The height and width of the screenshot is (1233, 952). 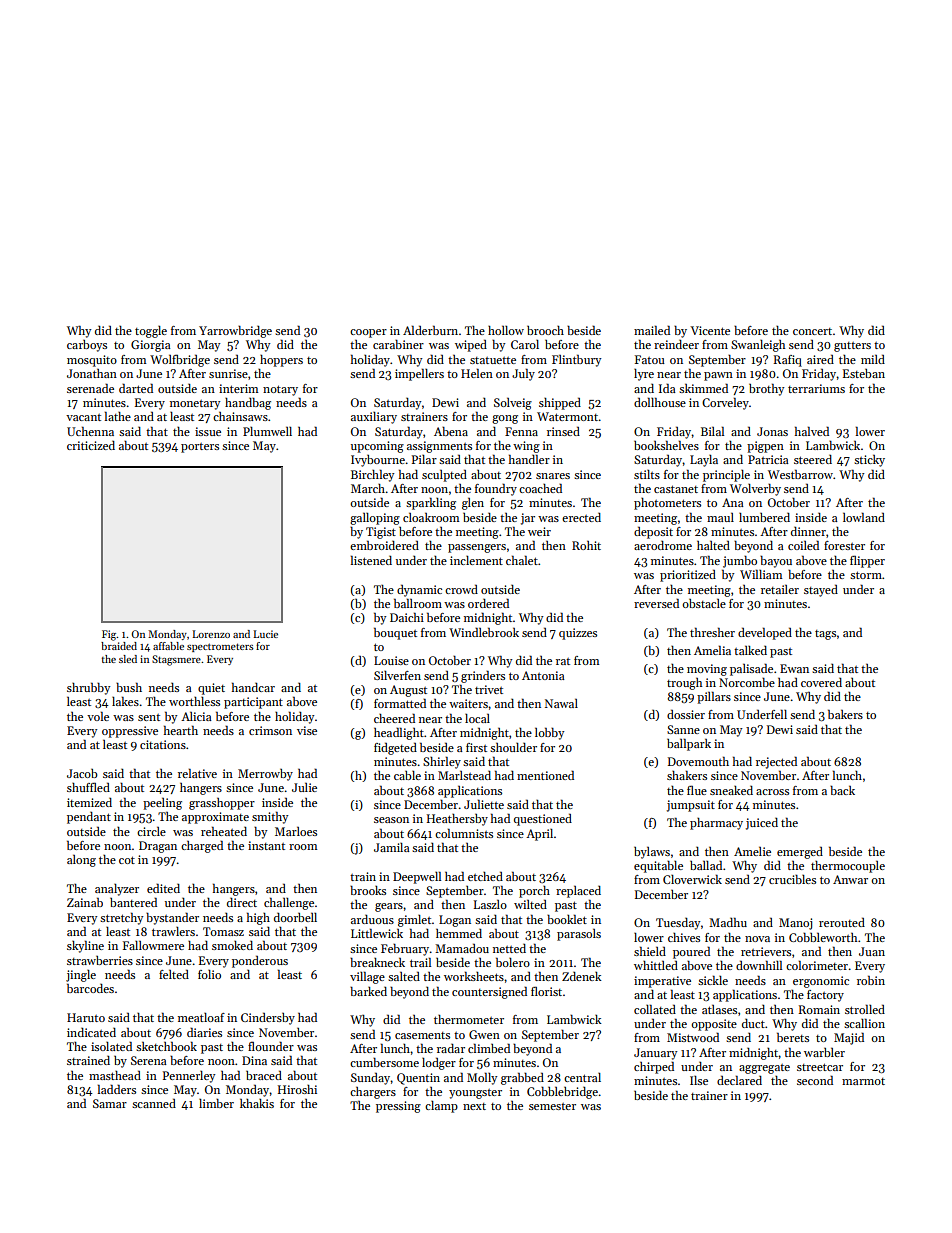 I want to click on Uchenna, so click(x=90, y=431).
